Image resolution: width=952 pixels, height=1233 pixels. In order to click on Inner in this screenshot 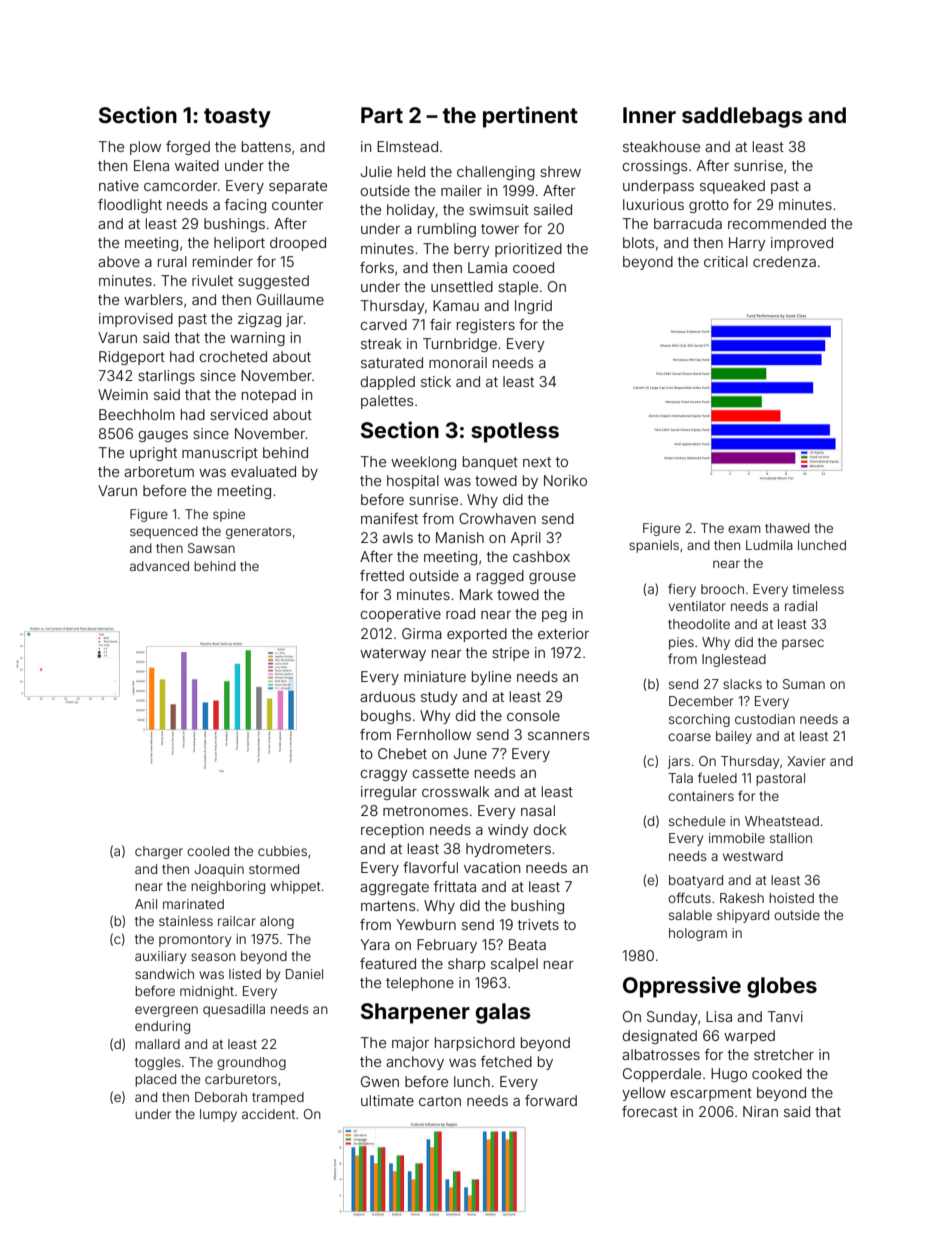, I will do `click(649, 115)`.
